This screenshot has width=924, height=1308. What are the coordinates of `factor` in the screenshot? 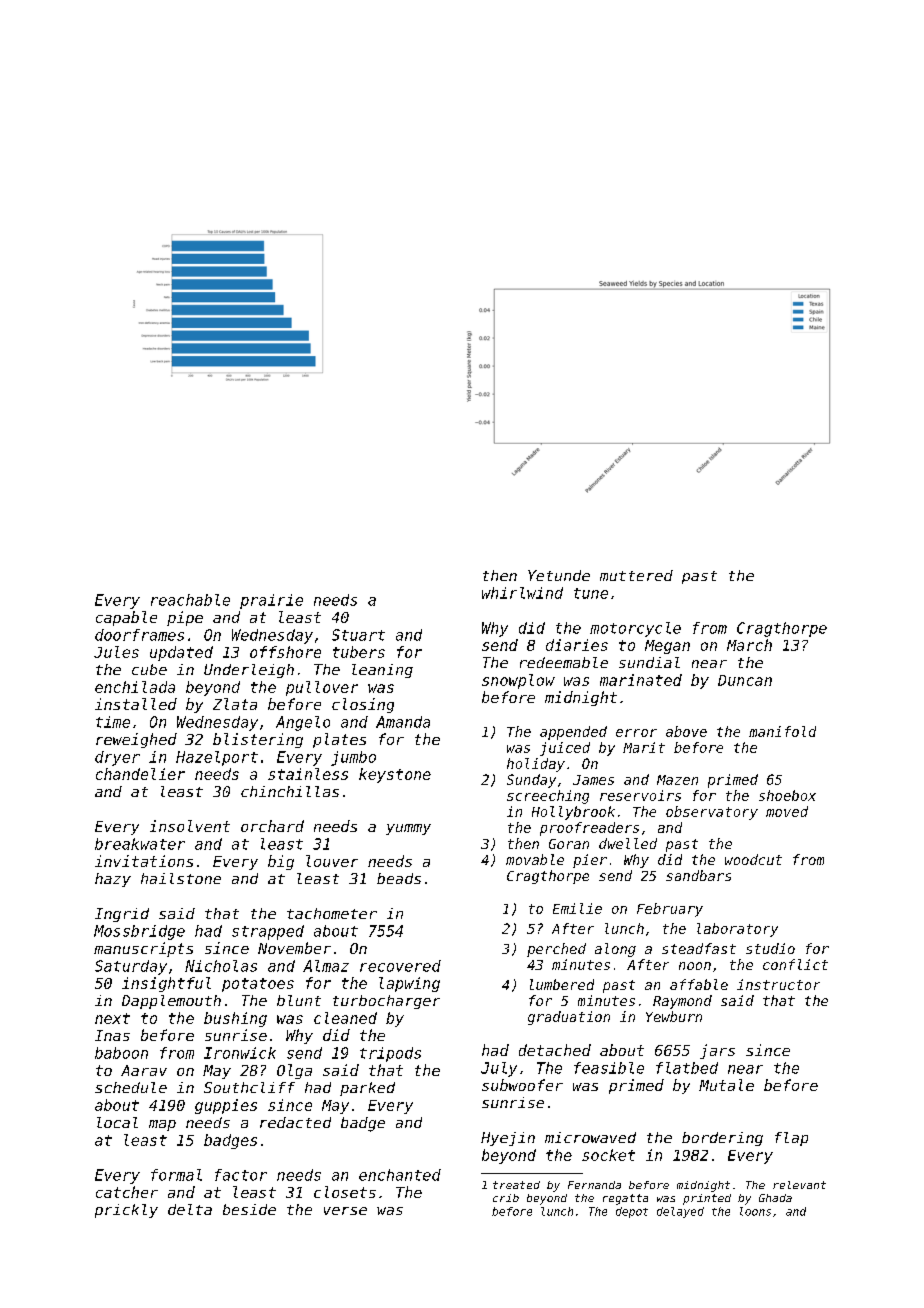 It's located at (241, 1175).
